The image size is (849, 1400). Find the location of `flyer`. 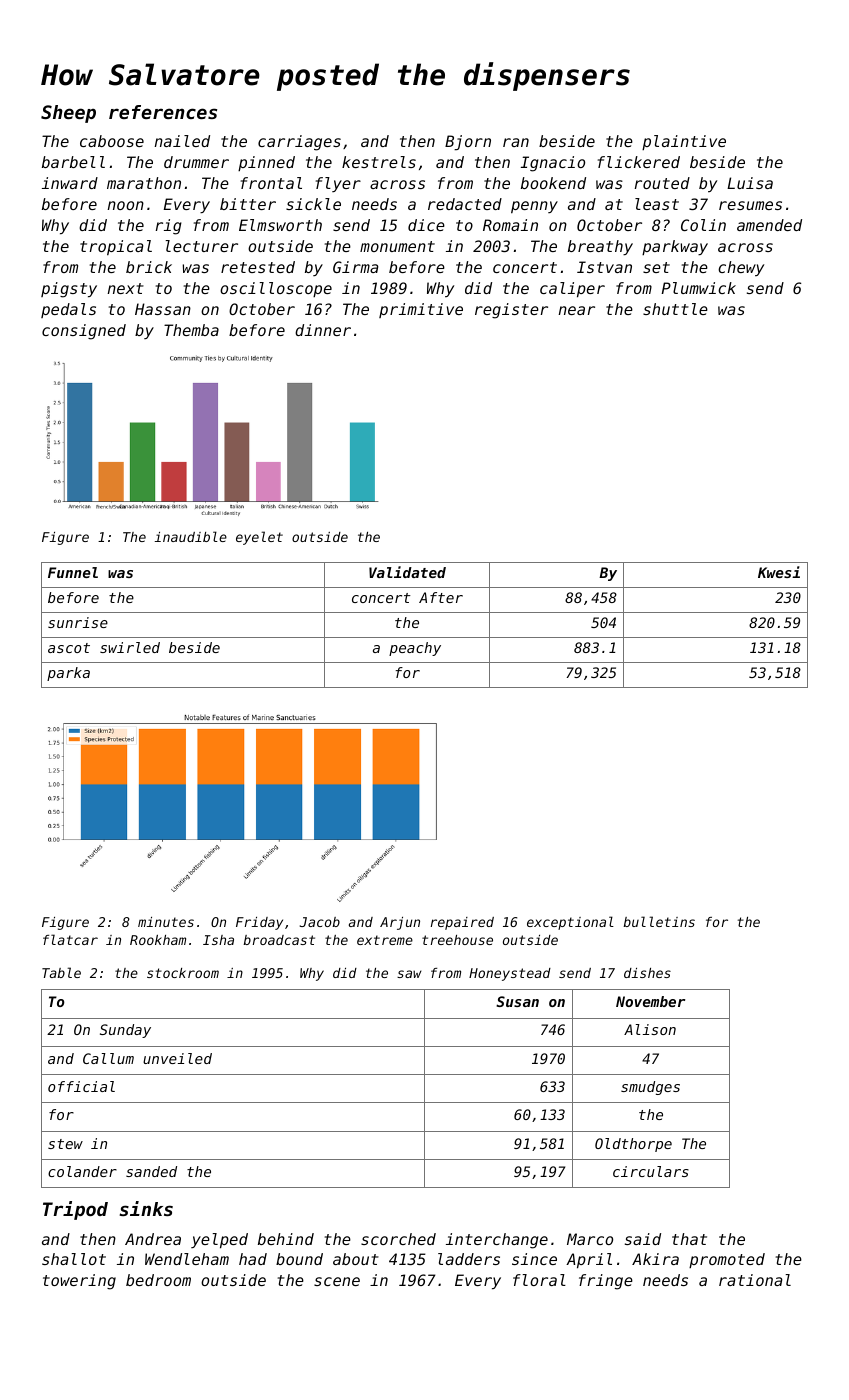

flyer is located at coordinates (338, 184).
